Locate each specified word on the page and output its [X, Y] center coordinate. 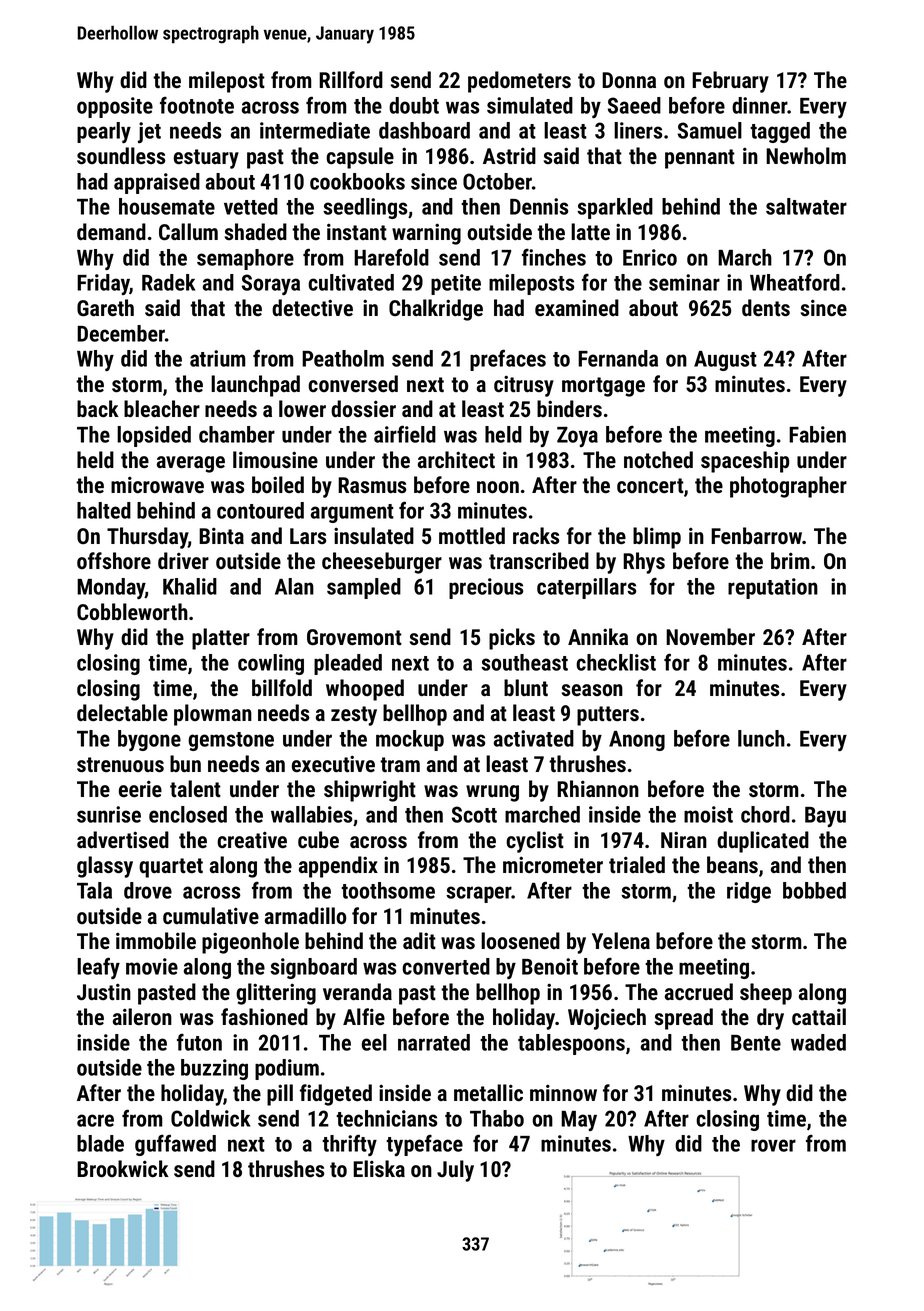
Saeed [634, 105]
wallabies [311, 814]
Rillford [351, 79]
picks [512, 639]
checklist [616, 662]
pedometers [519, 82]
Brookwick [123, 1168]
